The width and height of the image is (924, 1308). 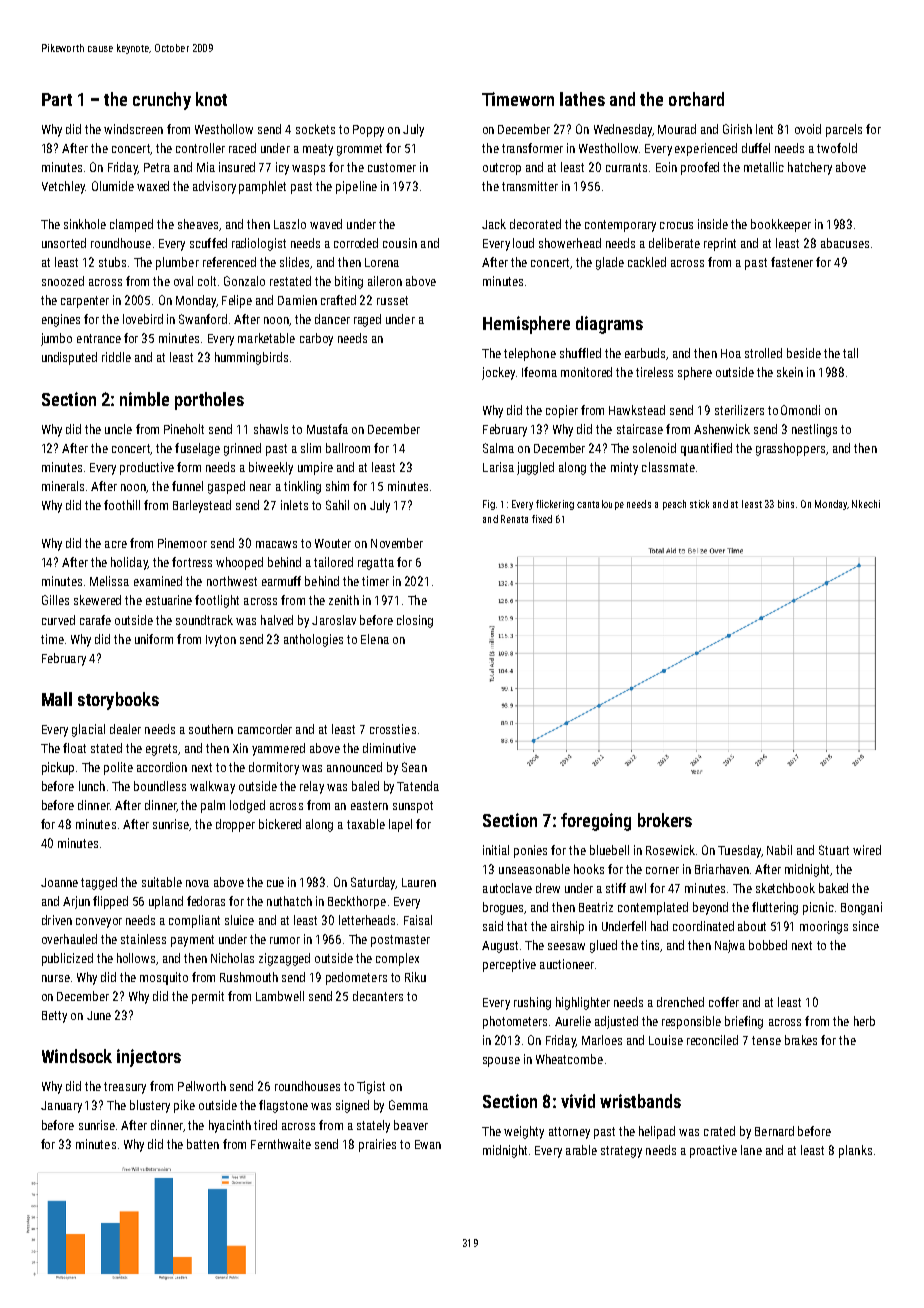 I want to click on grinned, so click(x=242, y=449).
